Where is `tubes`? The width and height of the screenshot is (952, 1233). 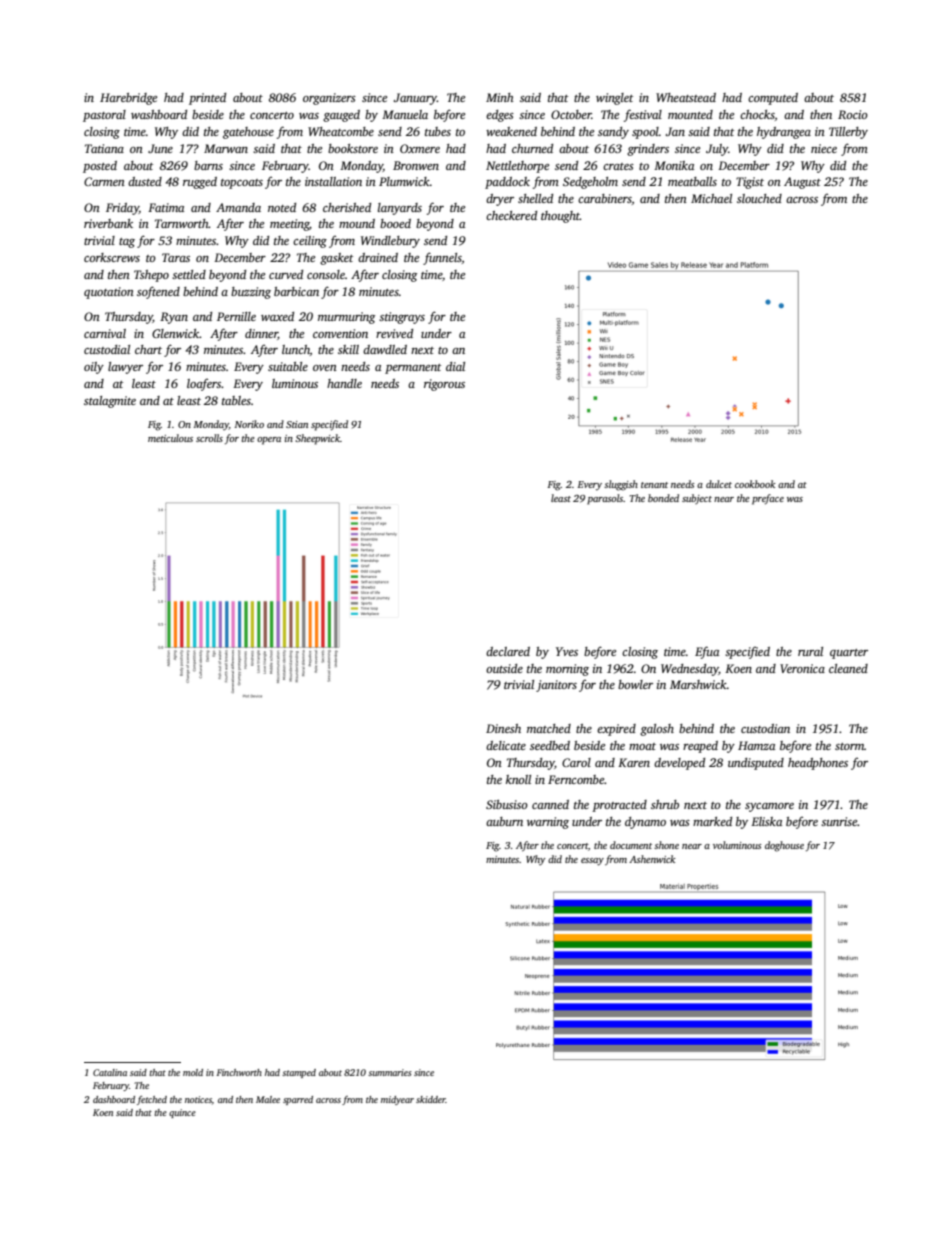 tubes is located at coordinates (438, 131).
